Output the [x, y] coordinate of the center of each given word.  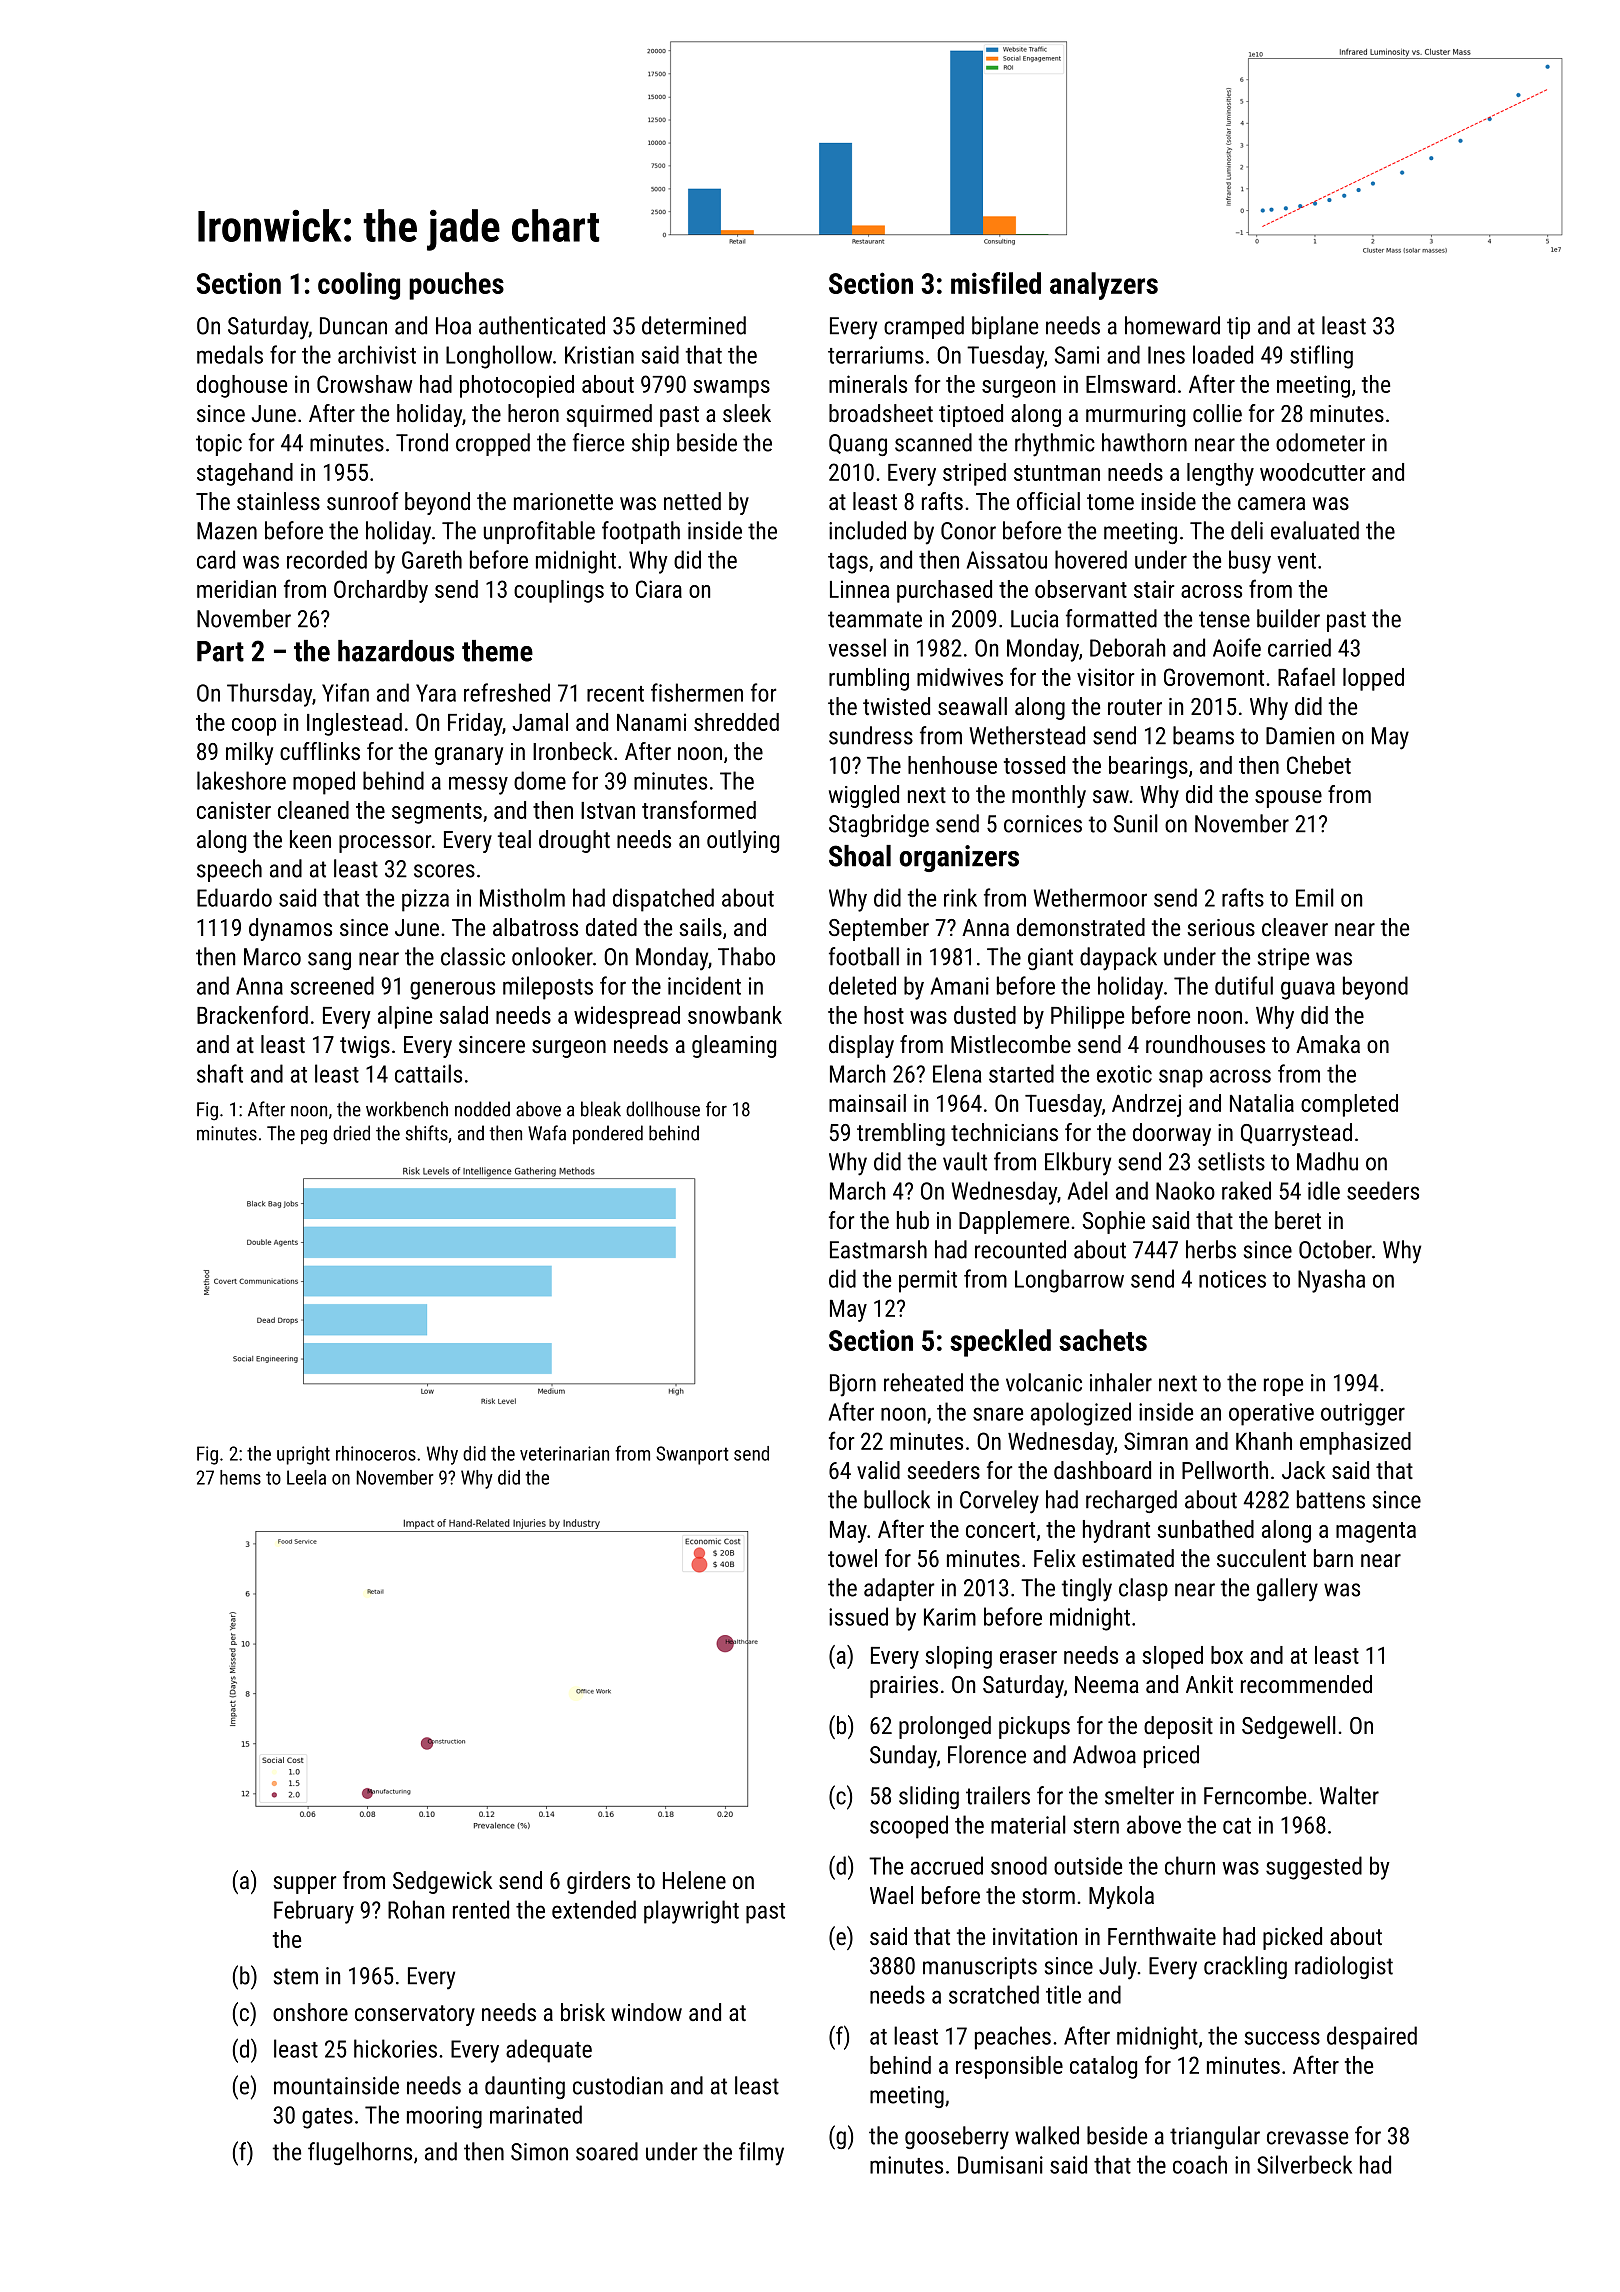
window [646, 2012]
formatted [1111, 618]
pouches [456, 286]
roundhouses [1205, 1044]
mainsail [867, 1103]
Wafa [547, 1133]
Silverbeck [1304, 2164]
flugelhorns [360, 2153]
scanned [933, 442]
